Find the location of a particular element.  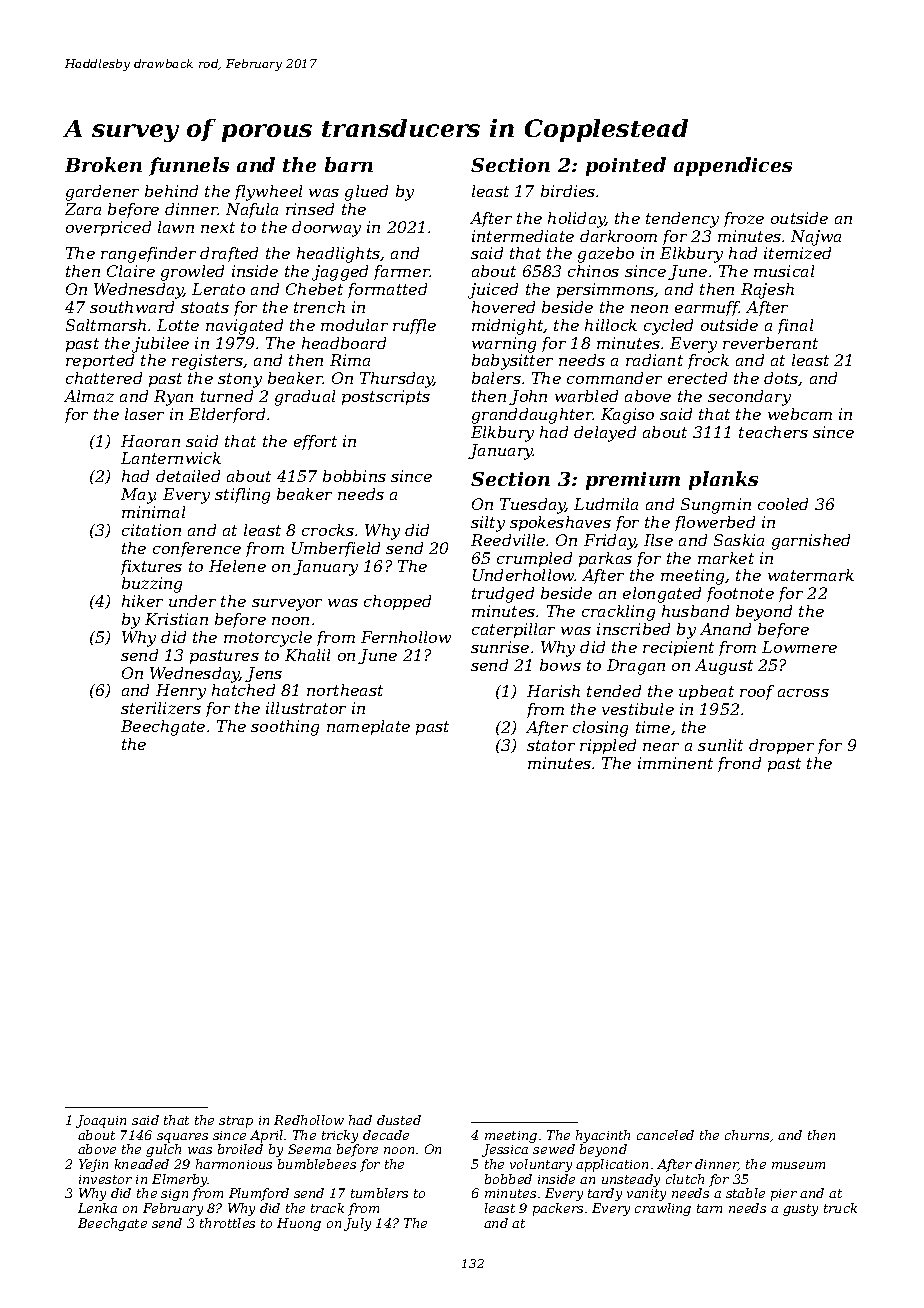

John is located at coordinates (528, 397).
